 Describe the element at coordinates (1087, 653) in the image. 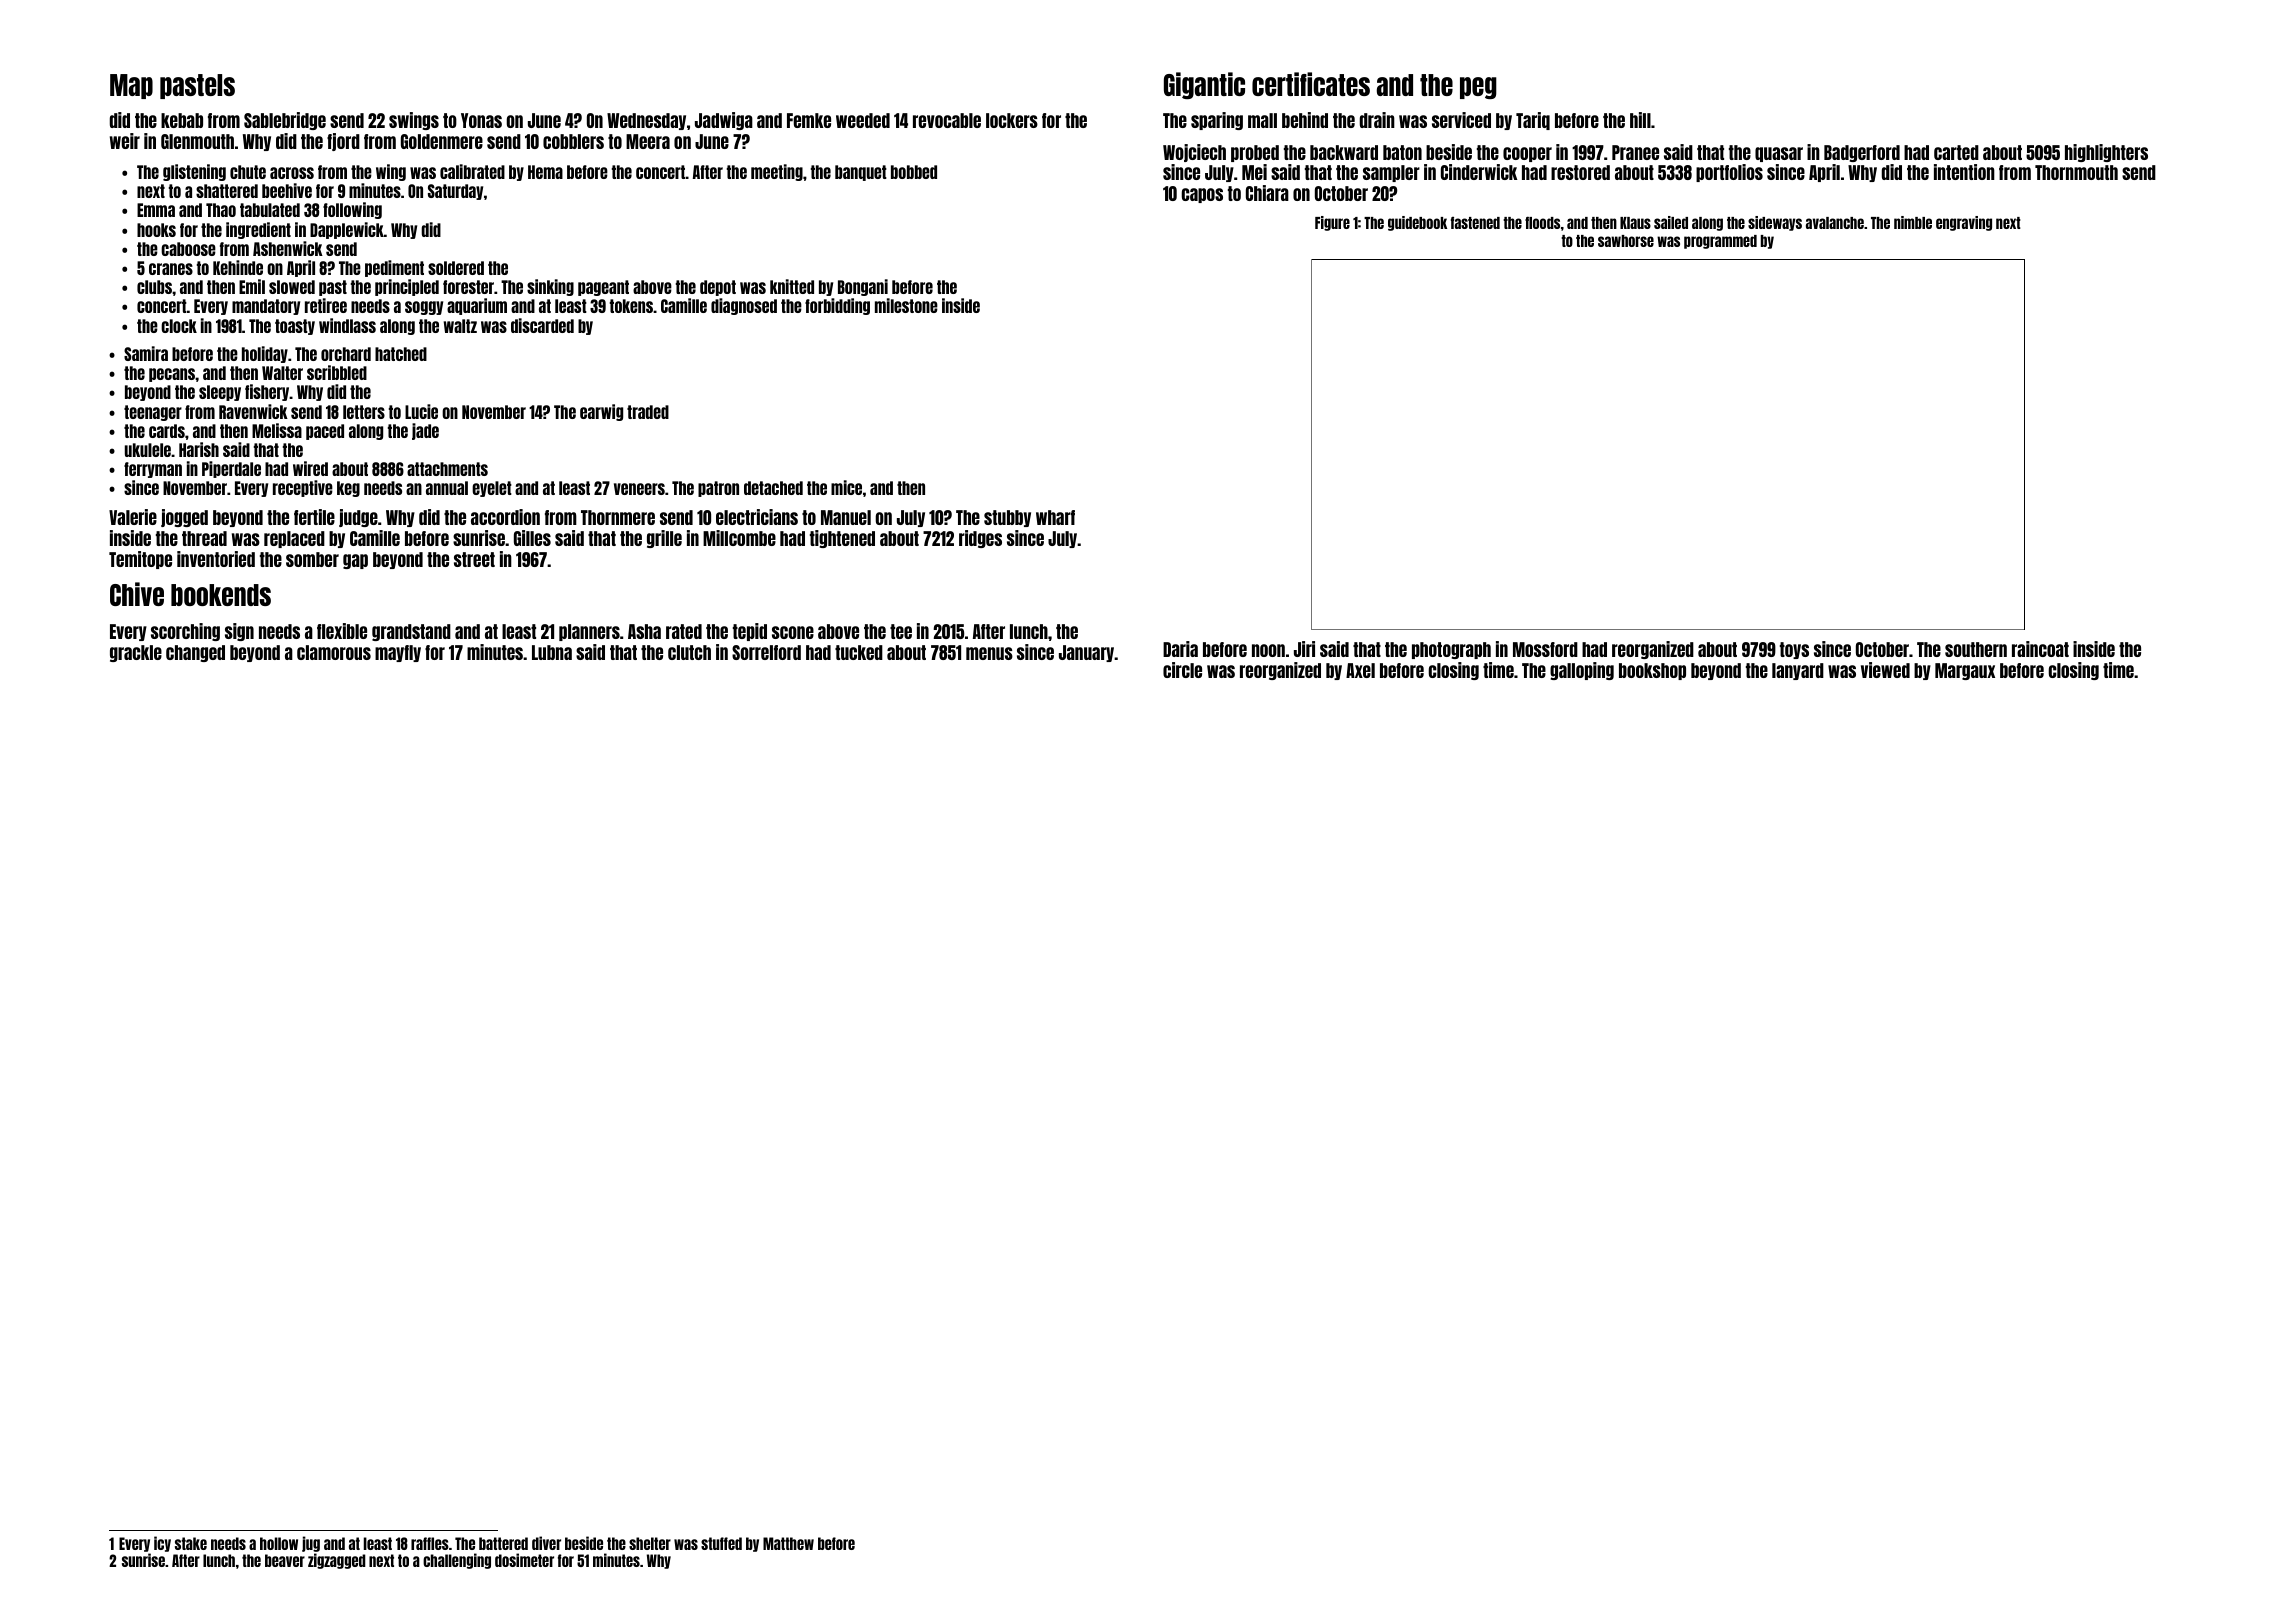

I see `January` at that location.
